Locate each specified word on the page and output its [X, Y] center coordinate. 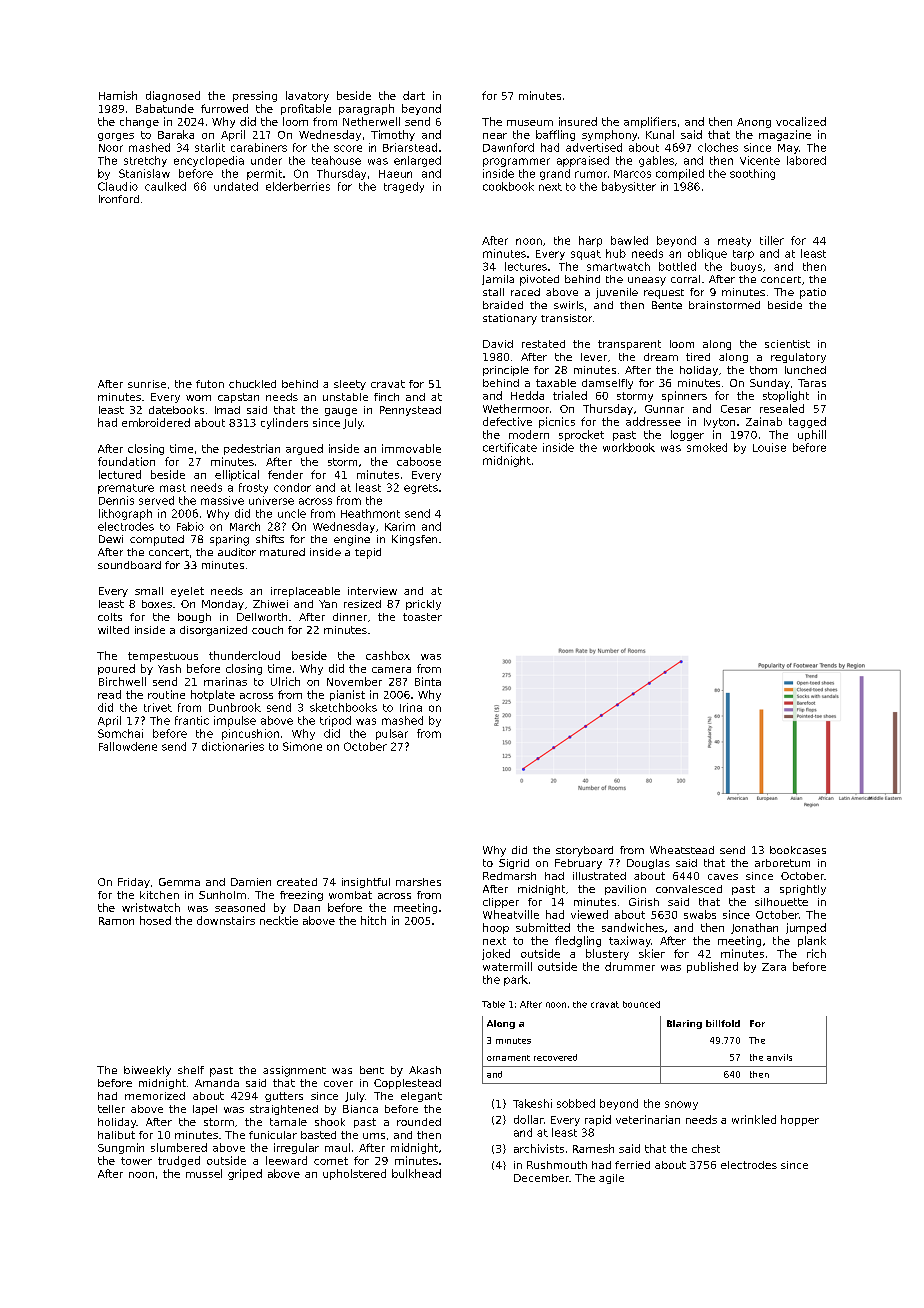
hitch [373, 920]
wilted [113, 630]
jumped [806, 928]
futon [210, 384]
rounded [419, 1122]
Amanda [217, 1083]
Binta [428, 681]
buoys [746, 267]
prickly [423, 605]
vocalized [801, 121]
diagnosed [173, 96]
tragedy [404, 187]
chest [706, 1148]
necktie [279, 920]
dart [414, 95]
